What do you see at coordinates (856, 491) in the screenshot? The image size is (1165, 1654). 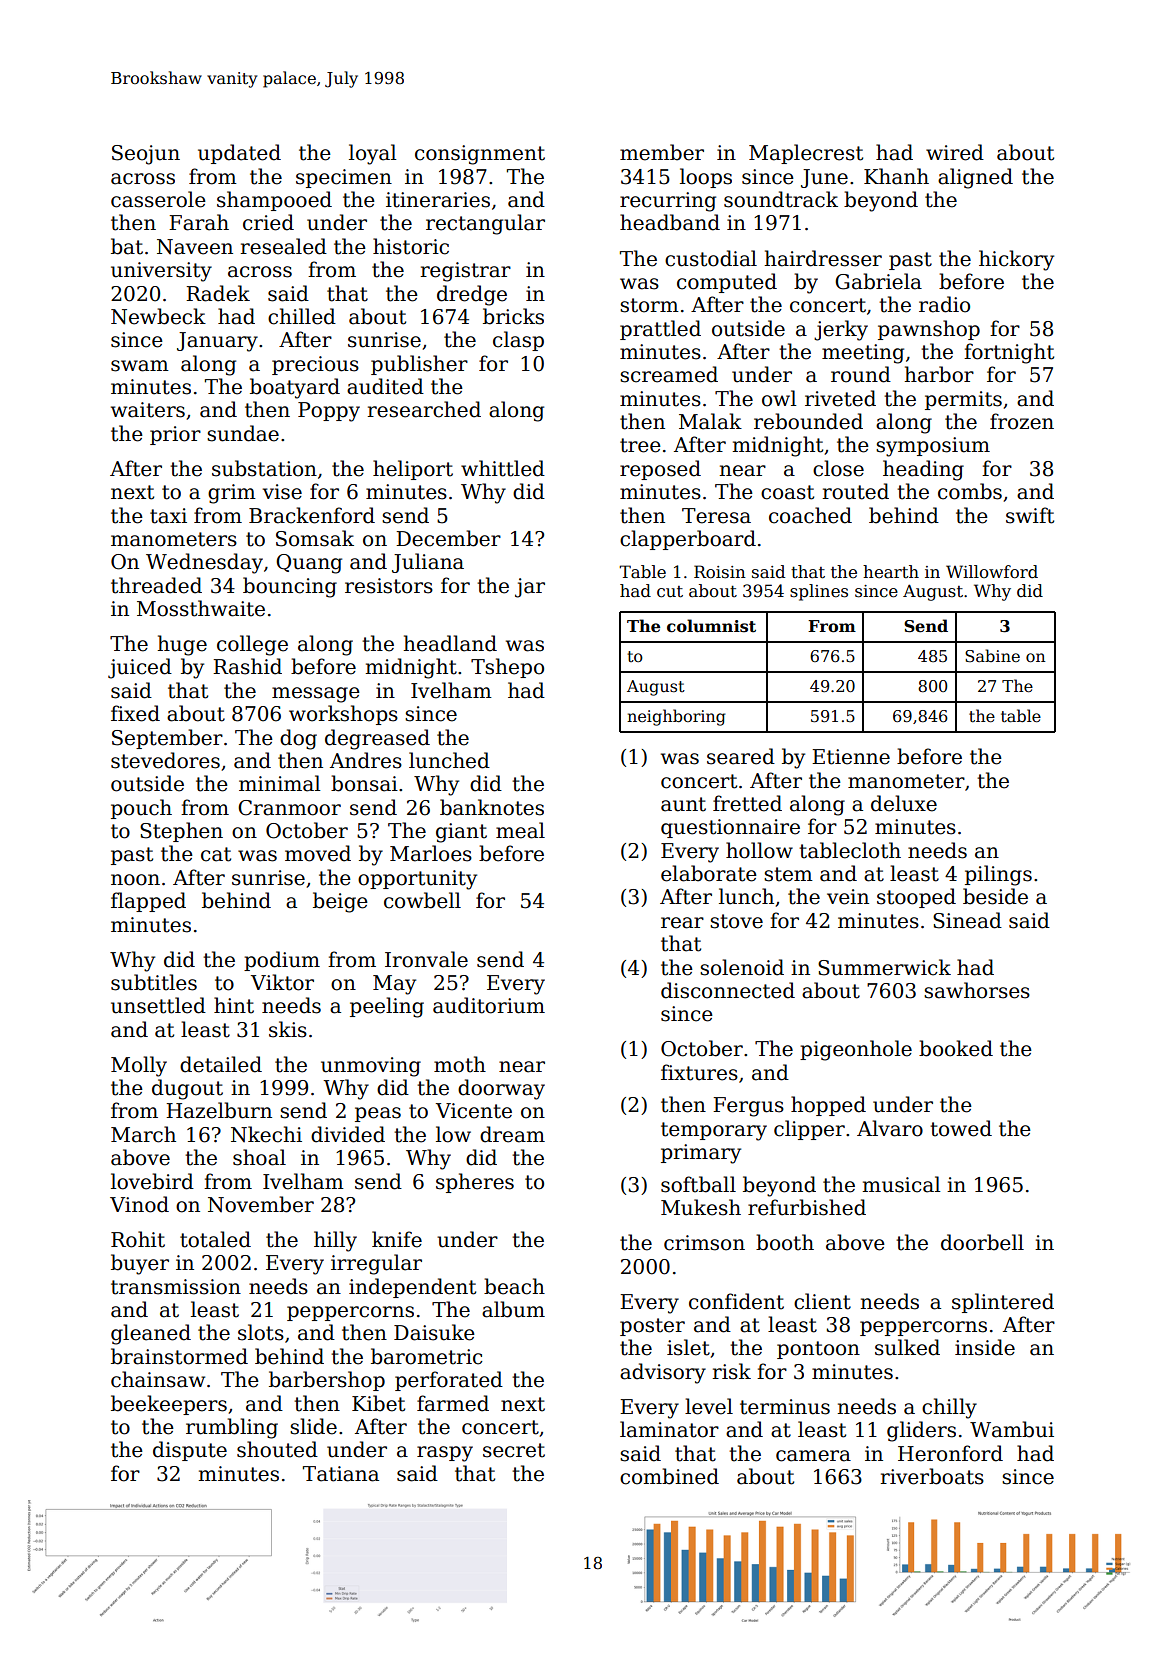 I see `routed` at bounding box center [856, 491].
